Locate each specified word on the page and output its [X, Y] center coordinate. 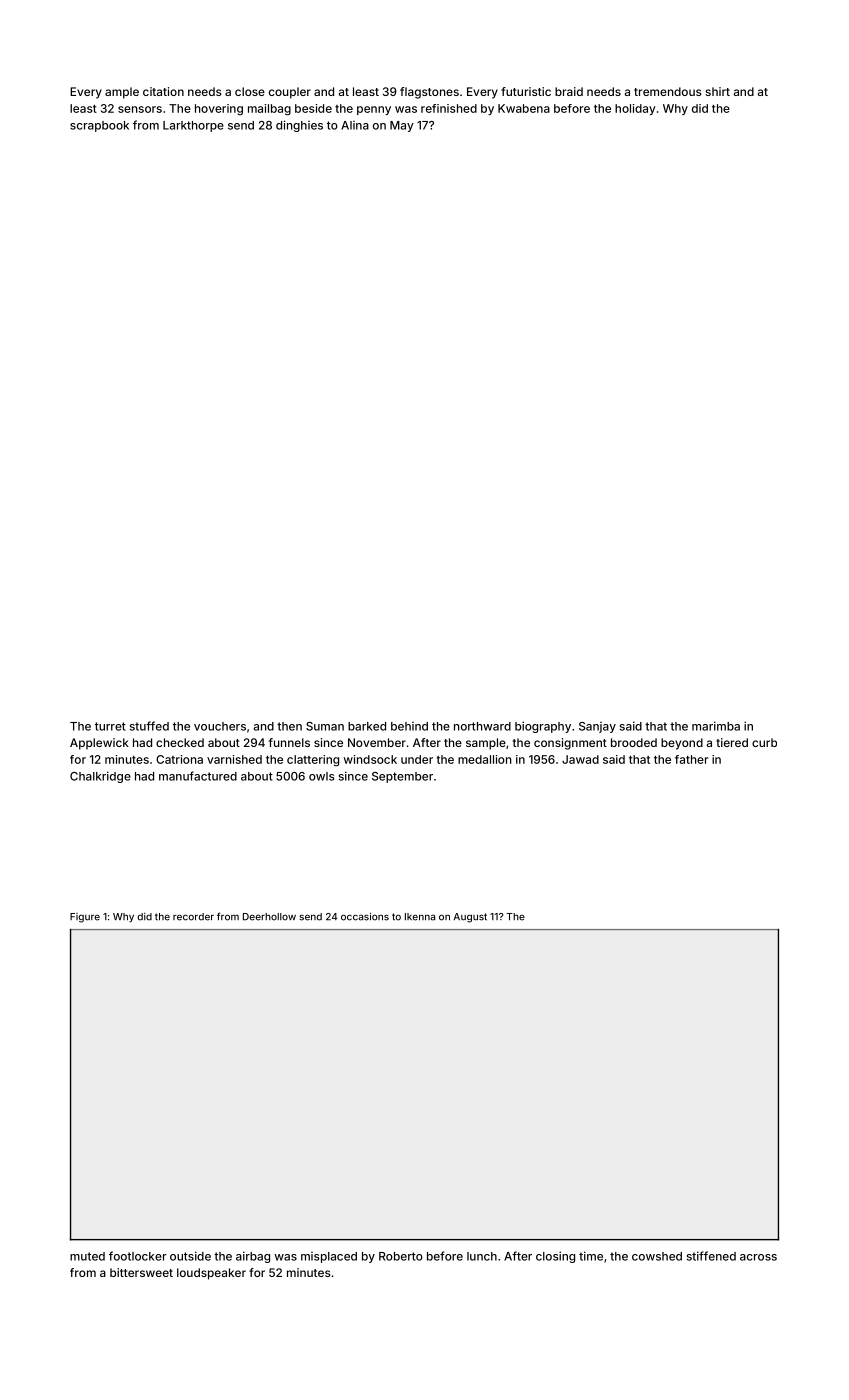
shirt [718, 91]
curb [764, 742]
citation [163, 91]
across [758, 1257]
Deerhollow [269, 917]
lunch [482, 1256]
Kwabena [524, 108]
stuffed [149, 726]
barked [367, 726]
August [470, 918]
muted [87, 1256]
